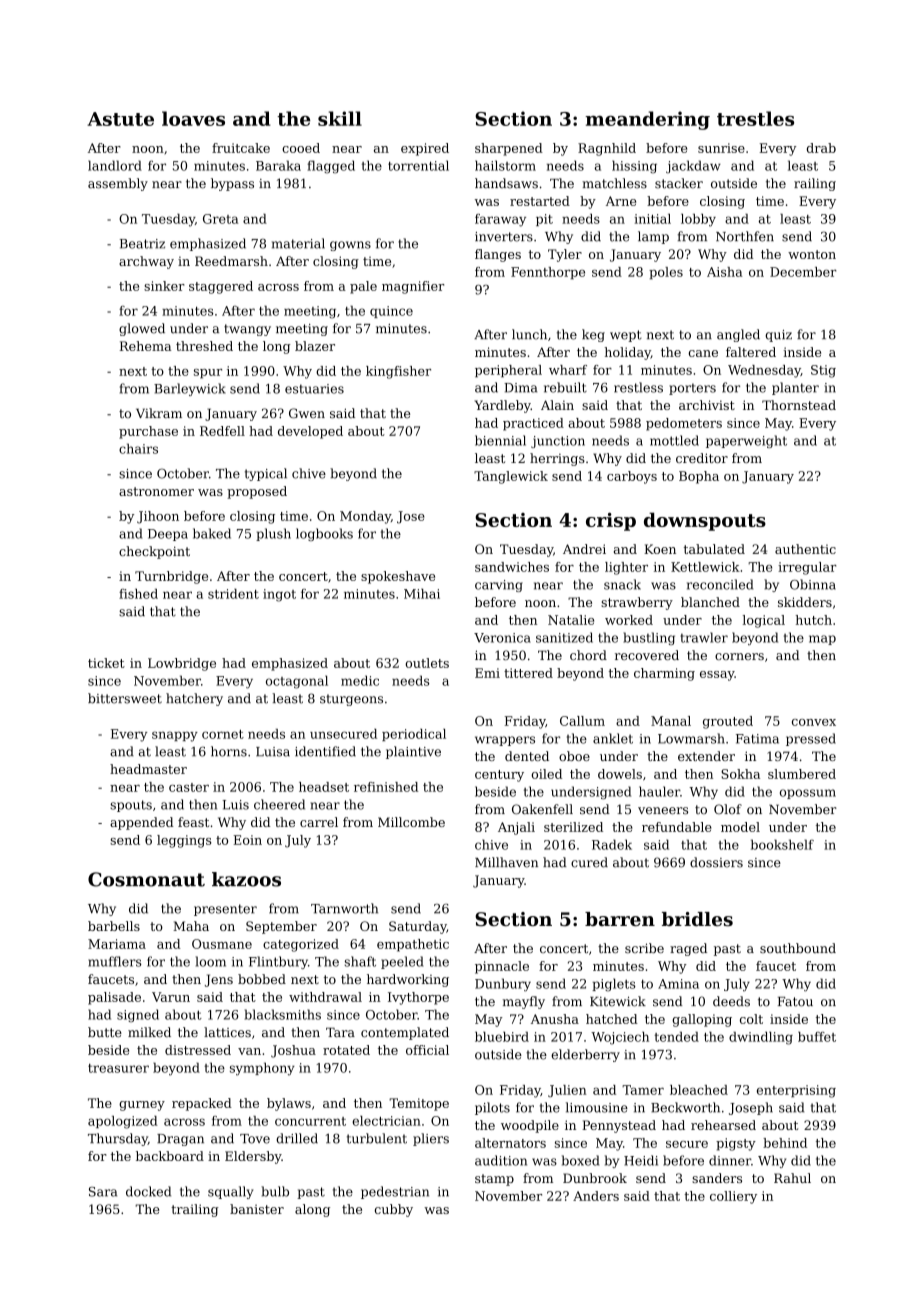 This document has width=924, height=1308. Describe the element at coordinates (298, 243) in the document. I see `material` at that location.
